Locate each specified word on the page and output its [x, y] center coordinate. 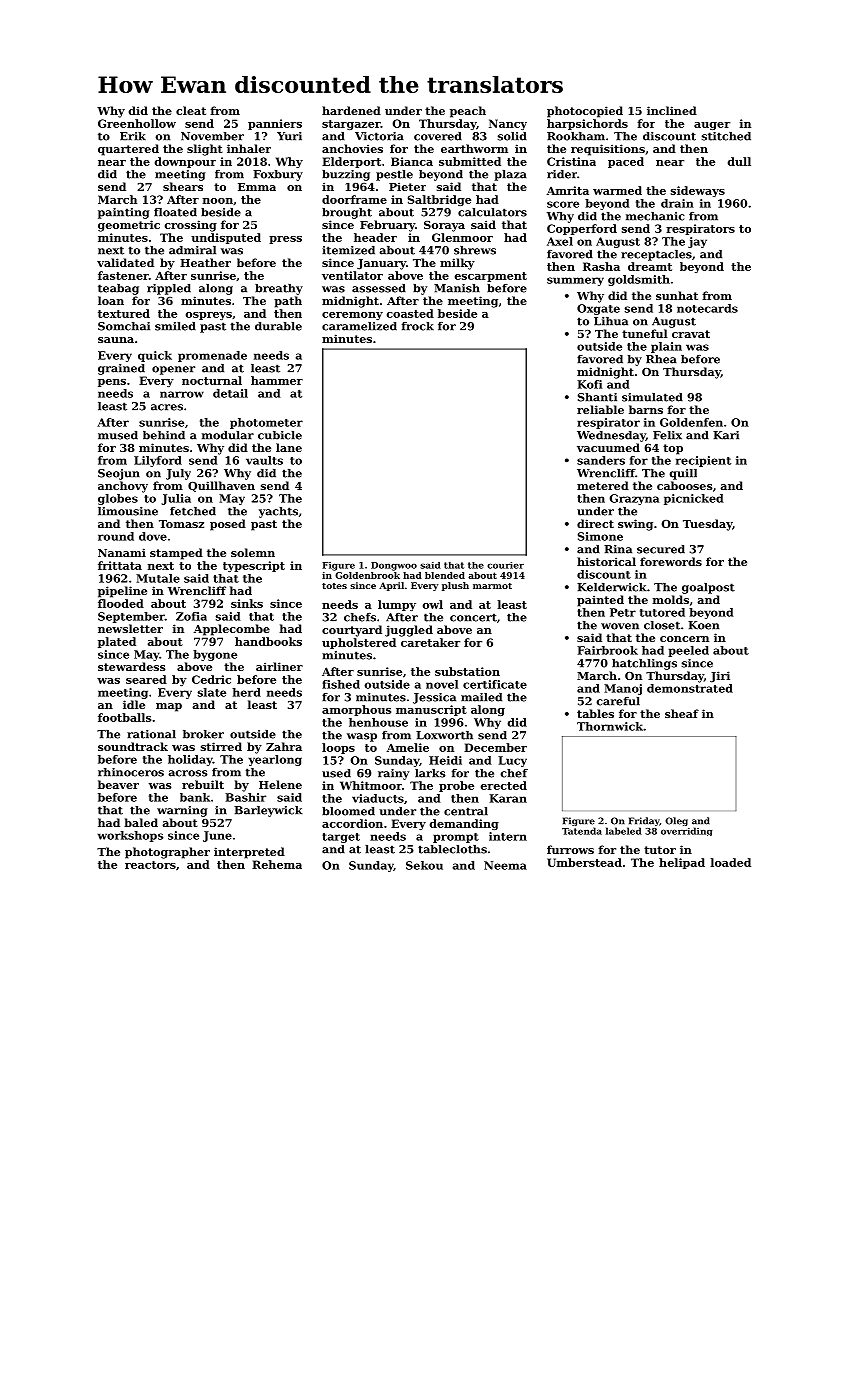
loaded [731, 862]
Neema [505, 865]
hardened [351, 110]
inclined [672, 110]
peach [468, 112]
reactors [150, 865]
